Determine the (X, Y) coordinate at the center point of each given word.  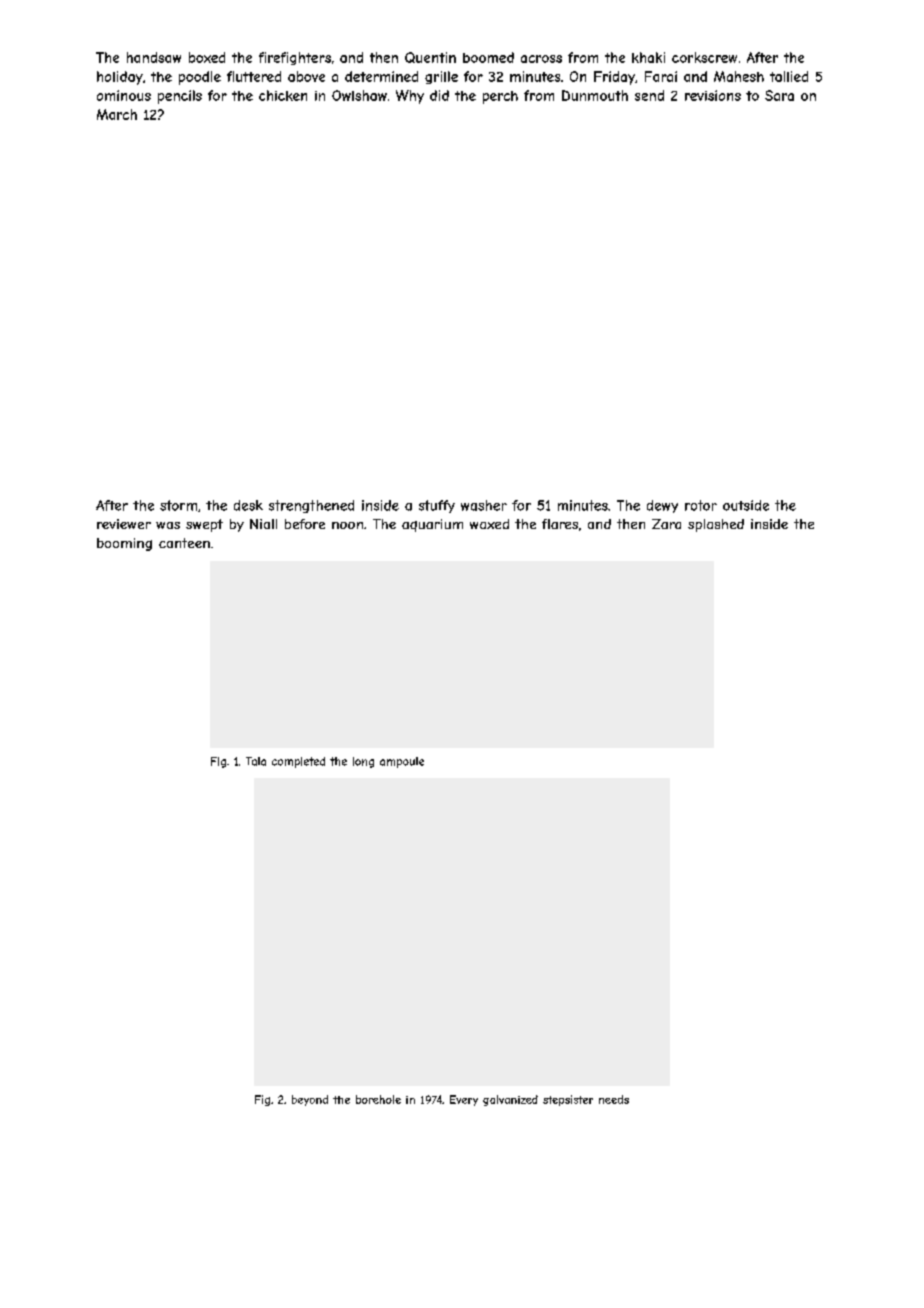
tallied (789, 76)
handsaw (154, 57)
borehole (378, 1099)
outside (746, 505)
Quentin (430, 57)
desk (248, 505)
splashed (716, 525)
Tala (256, 761)
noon (347, 525)
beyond (310, 1100)
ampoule (402, 762)
